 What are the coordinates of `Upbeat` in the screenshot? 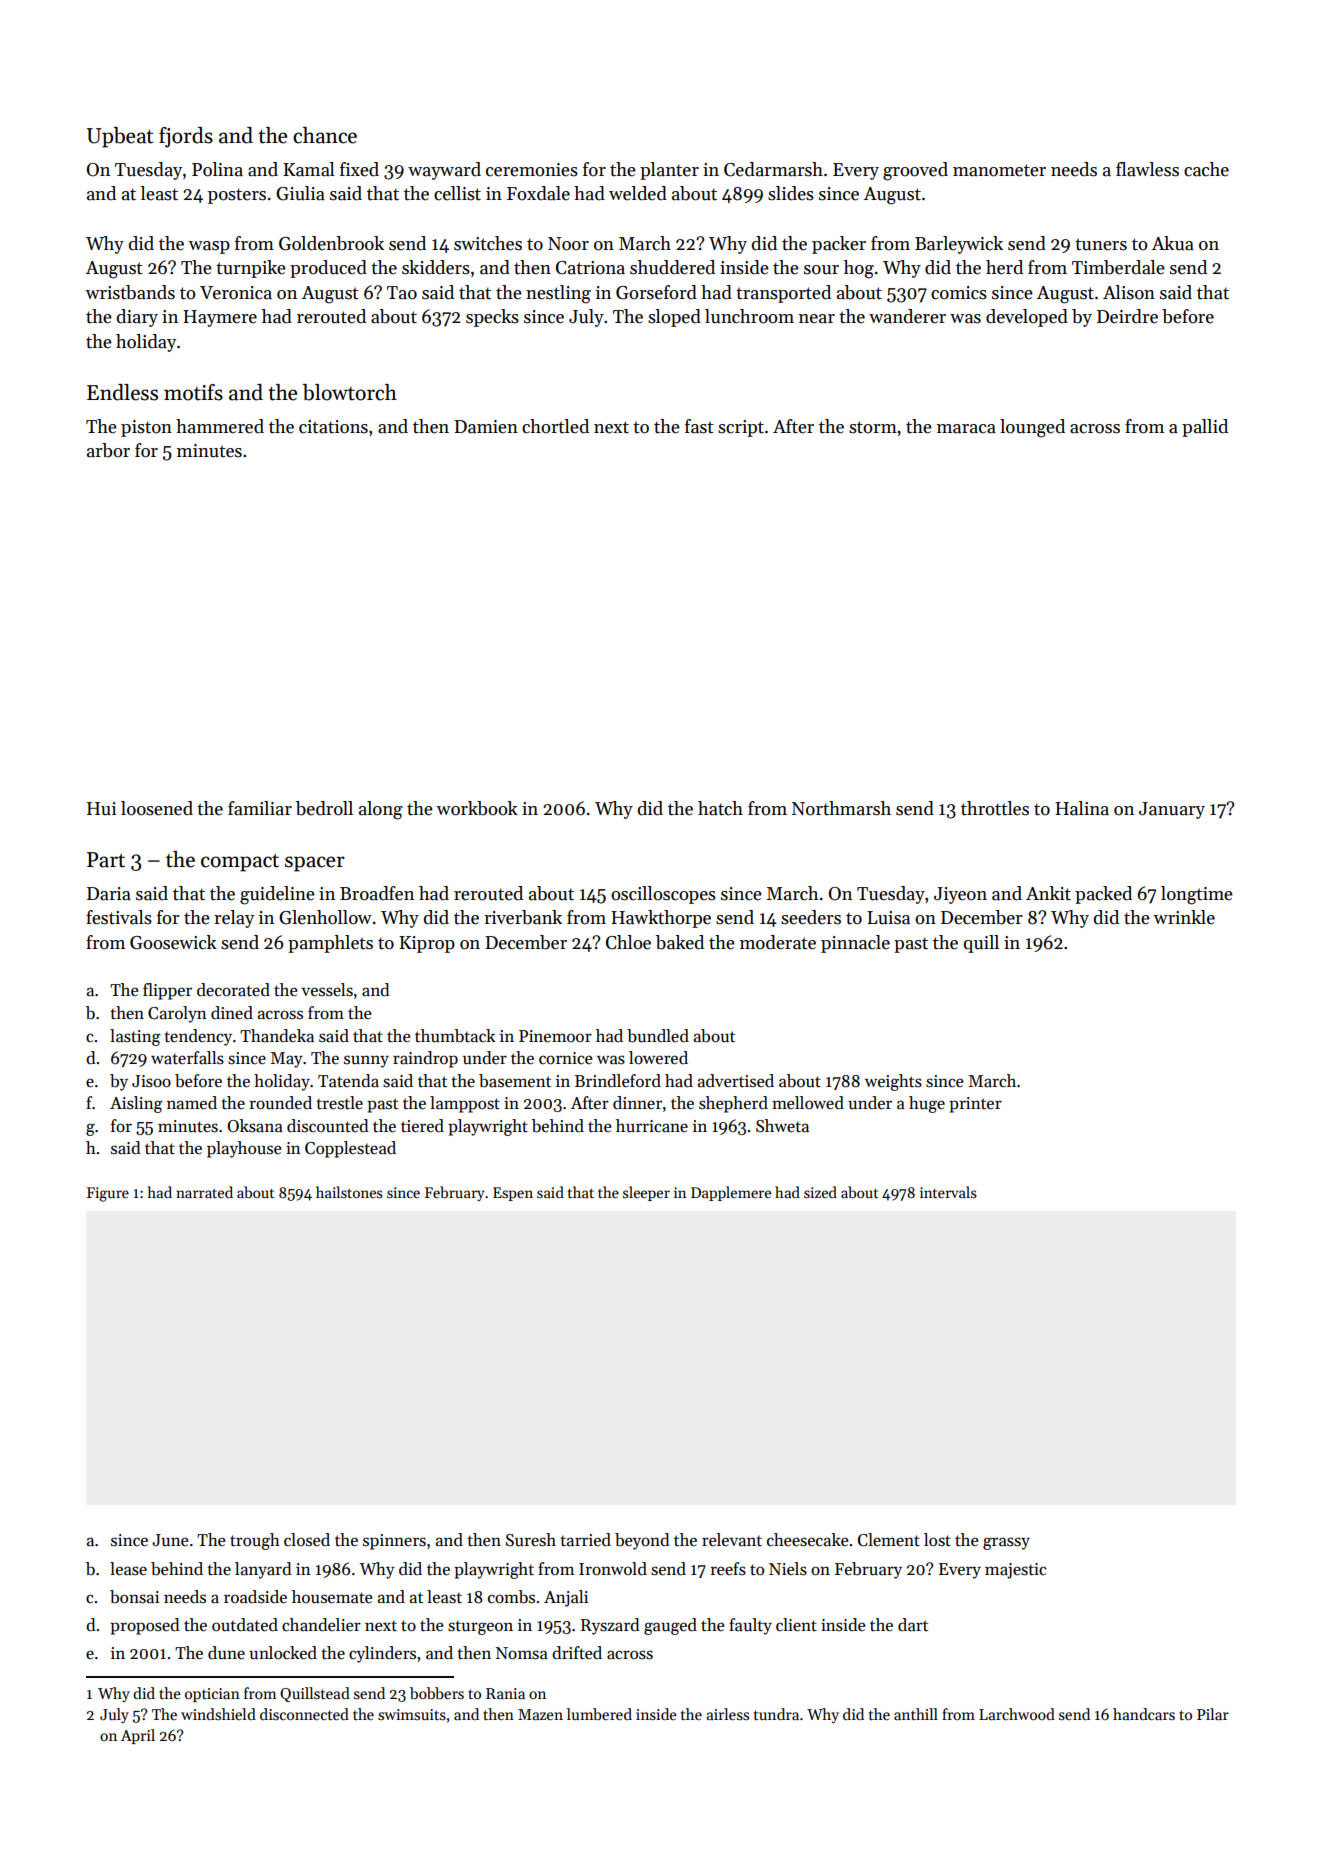 It's located at (120, 137).
